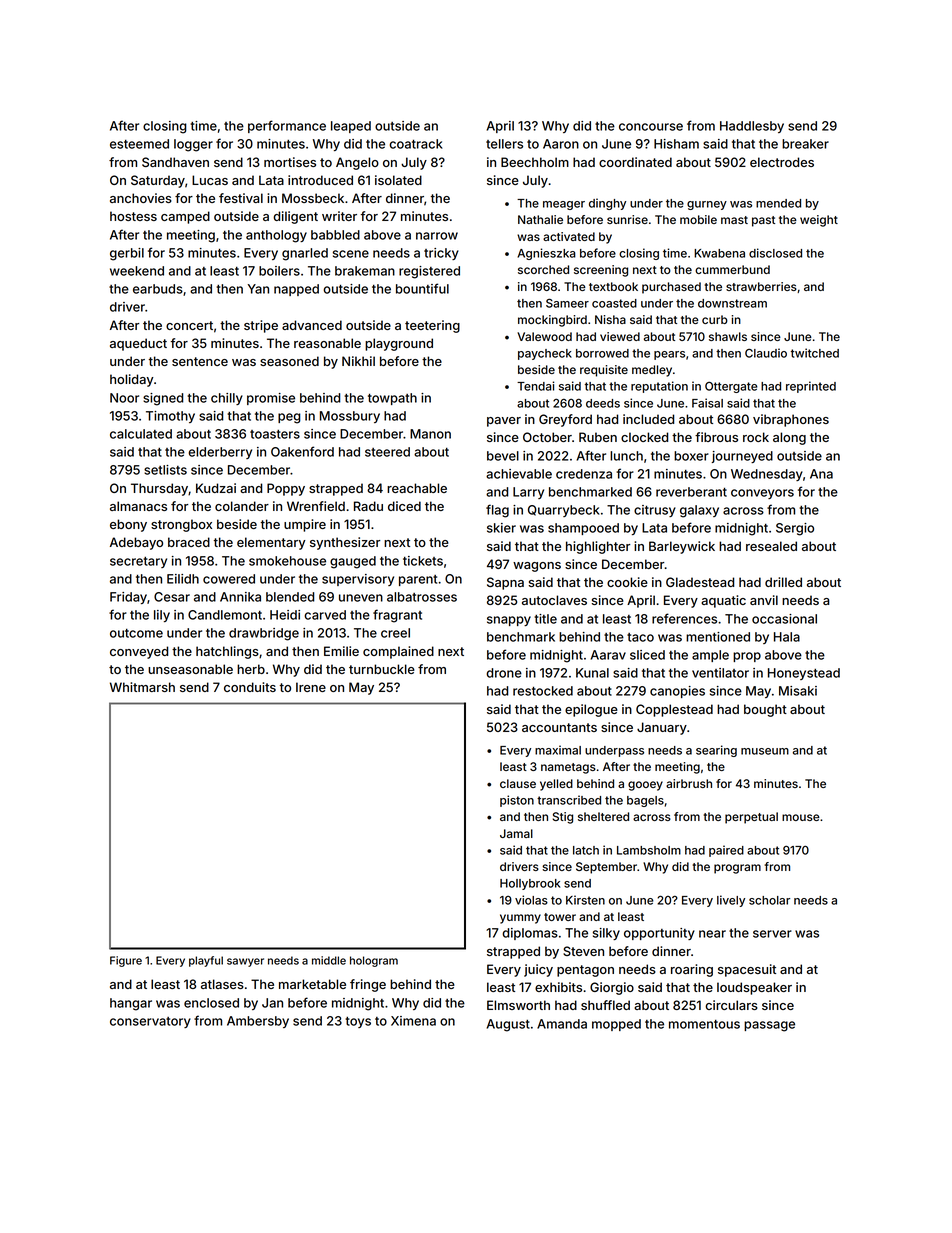 The width and height of the document is (952, 1233). Describe the element at coordinates (329, 960) in the document. I see `middle` at that location.
